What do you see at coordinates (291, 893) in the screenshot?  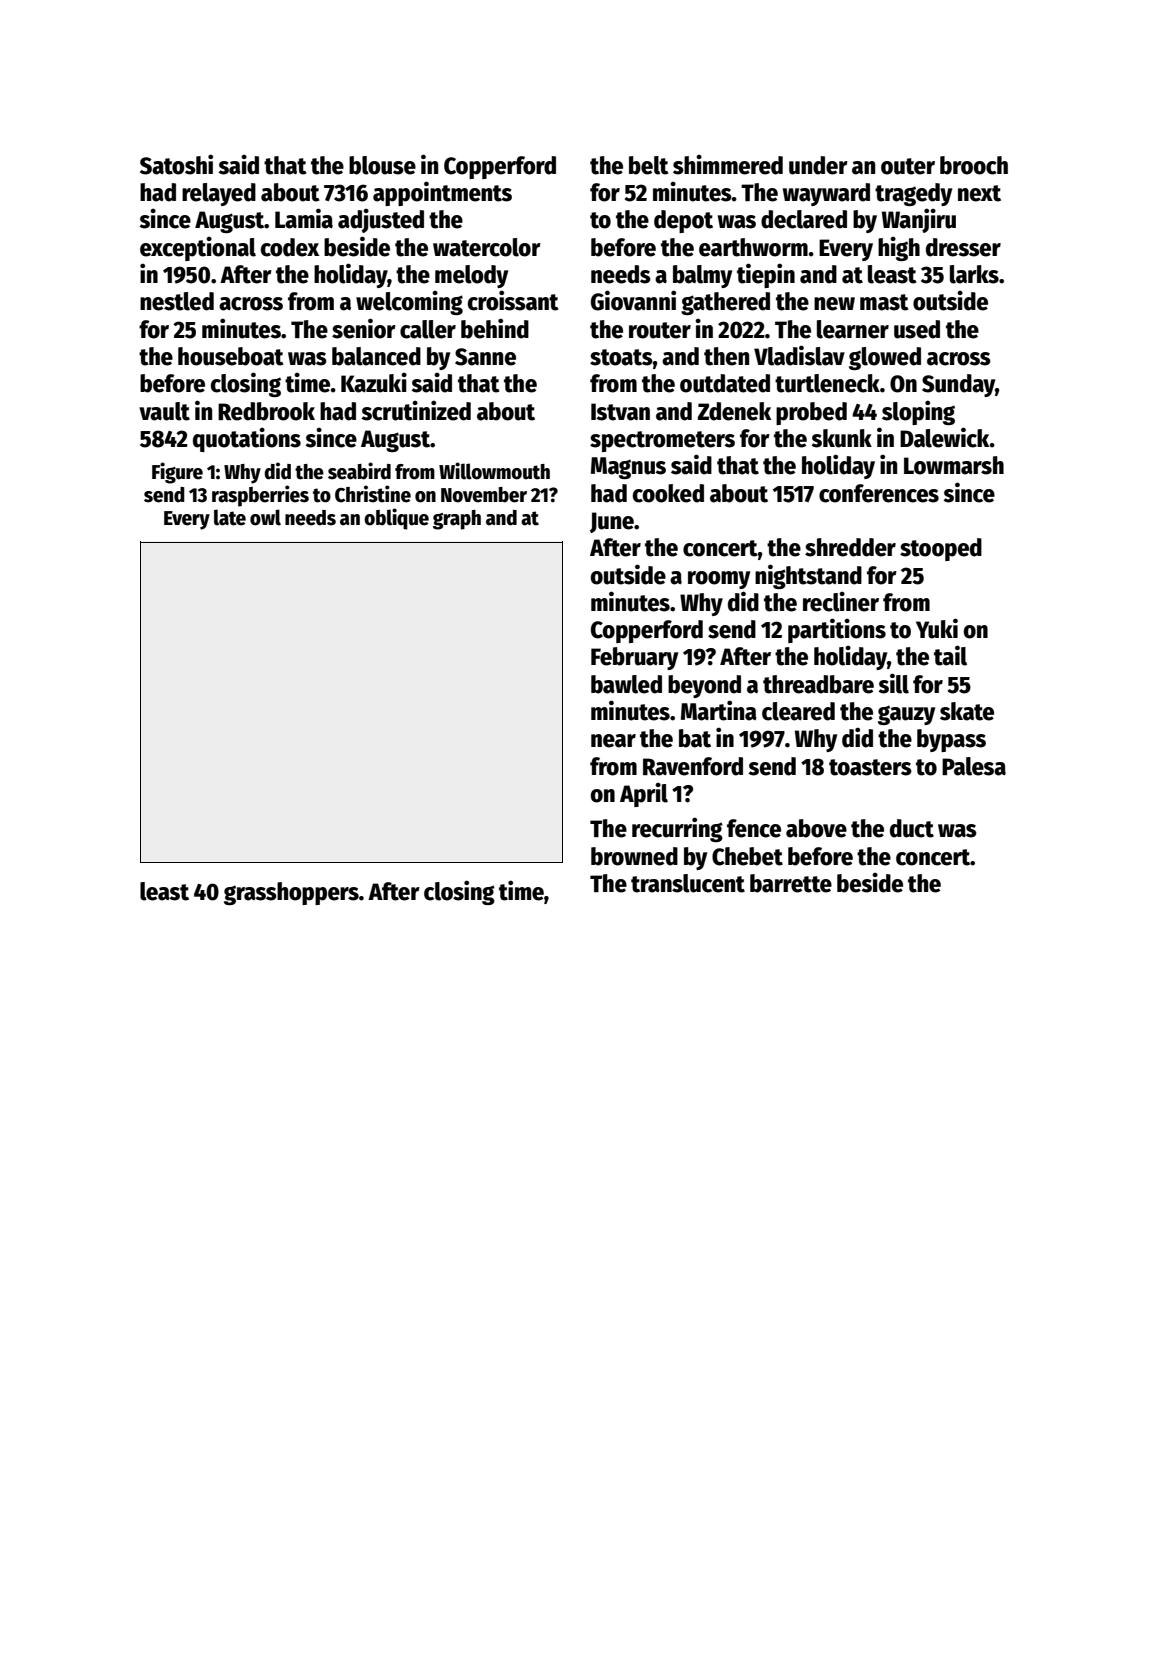 I see `grasshoppers` at bounding box center [291, 893].
